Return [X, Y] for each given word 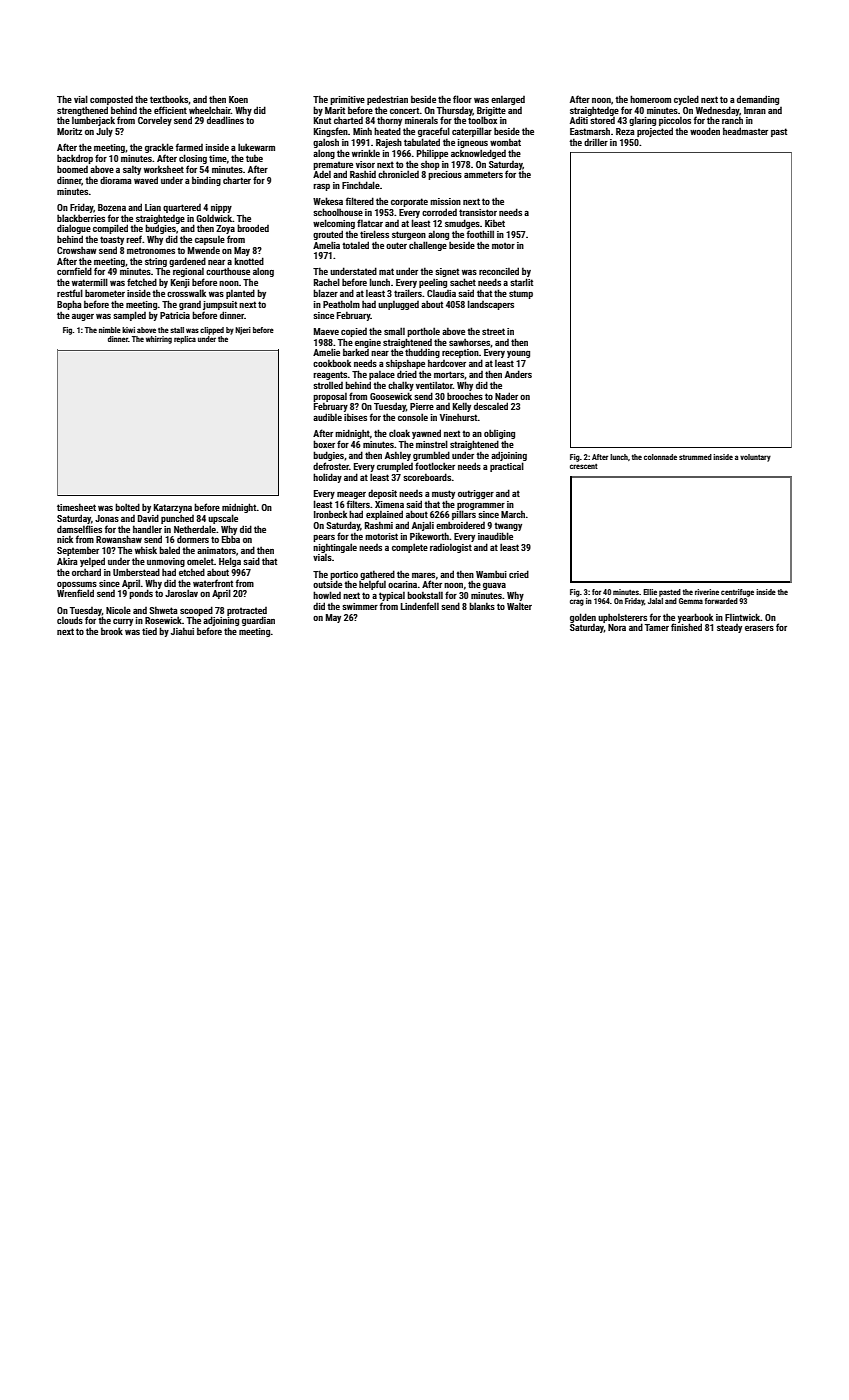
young [518, 354]
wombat [505, 142]
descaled [491, 406]
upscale [223, 519]
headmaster [745, 131]
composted [111, 100]
